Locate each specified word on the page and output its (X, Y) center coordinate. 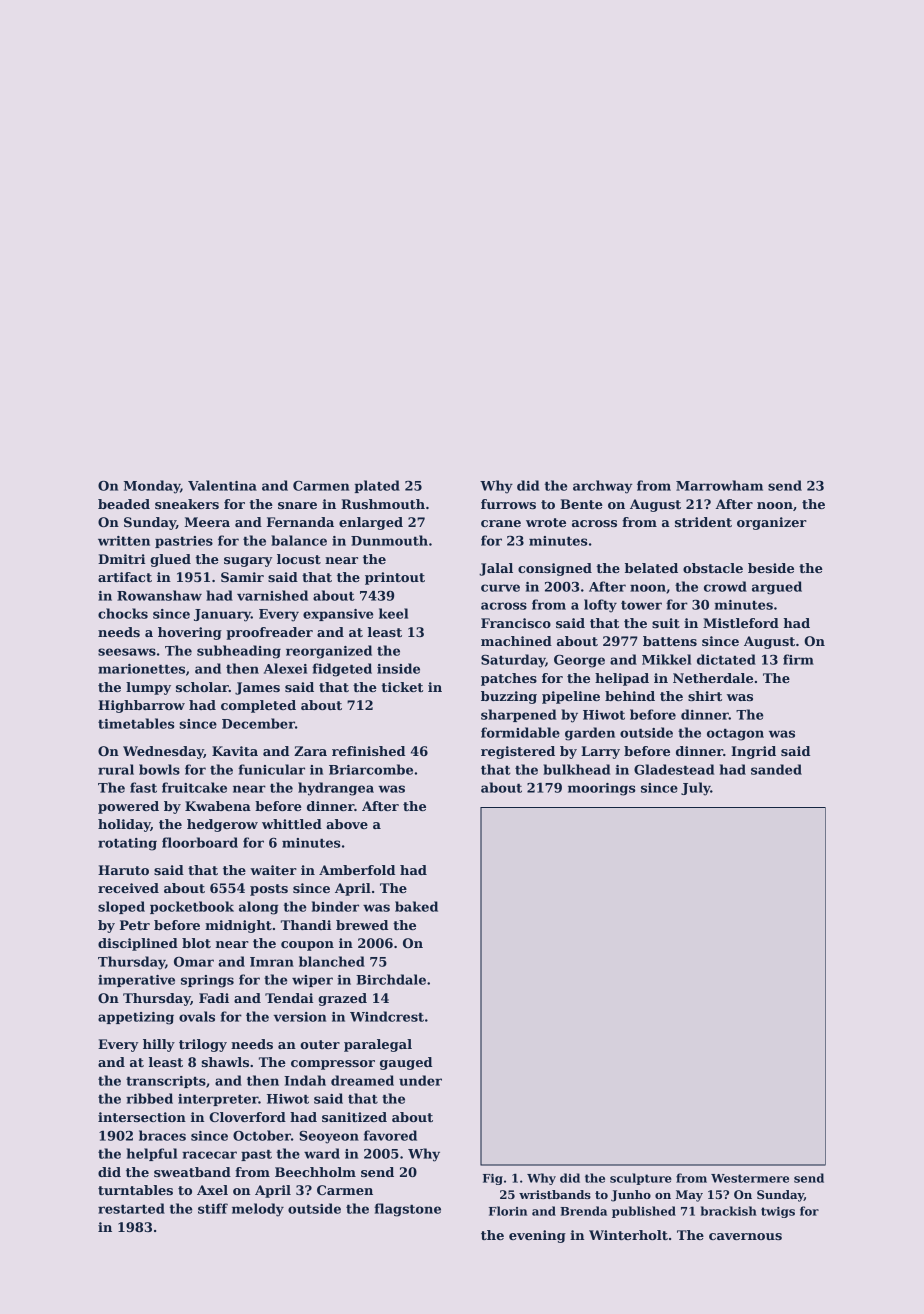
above (347, 824)
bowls (159, 769)
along (259, 908)
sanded (776, 769)
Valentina (222, 485)
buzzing (509, 697)
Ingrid (753, 752)
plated (377, 486)
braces (162, 1135)
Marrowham (719, 485)
